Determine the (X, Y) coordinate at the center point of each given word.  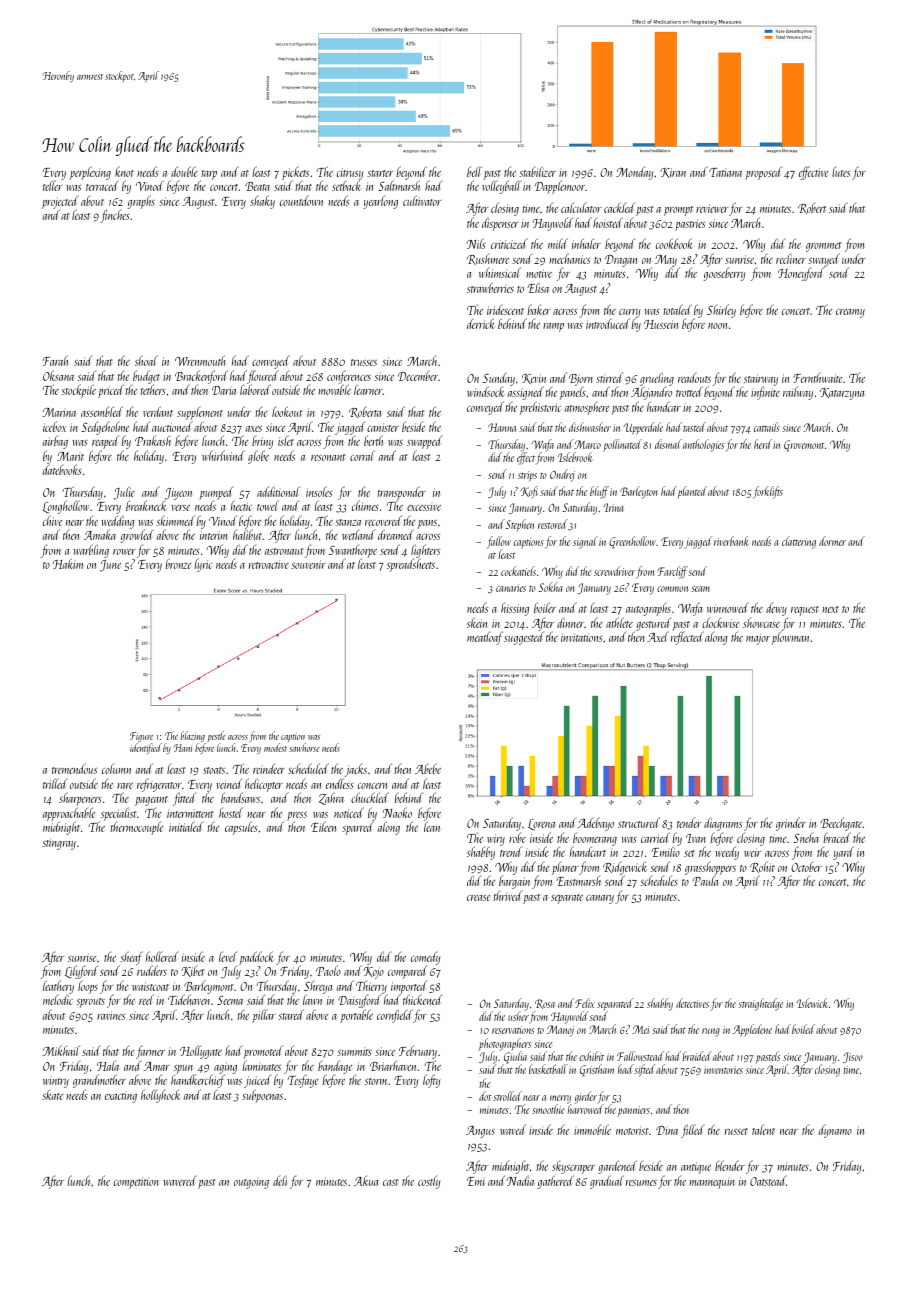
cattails (767, 427)
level (228, 956)
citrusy (350, 174)
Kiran (673, 173)
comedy (426, 959)
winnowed (728, 607)
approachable (69, 814)
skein (477, 622)
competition (136, 1183)
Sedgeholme (105, 428)
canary (600, 899)
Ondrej (562, 475)
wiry (496, 840)
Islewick (812, 1003)
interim (214, 535)
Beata (257, 186)
